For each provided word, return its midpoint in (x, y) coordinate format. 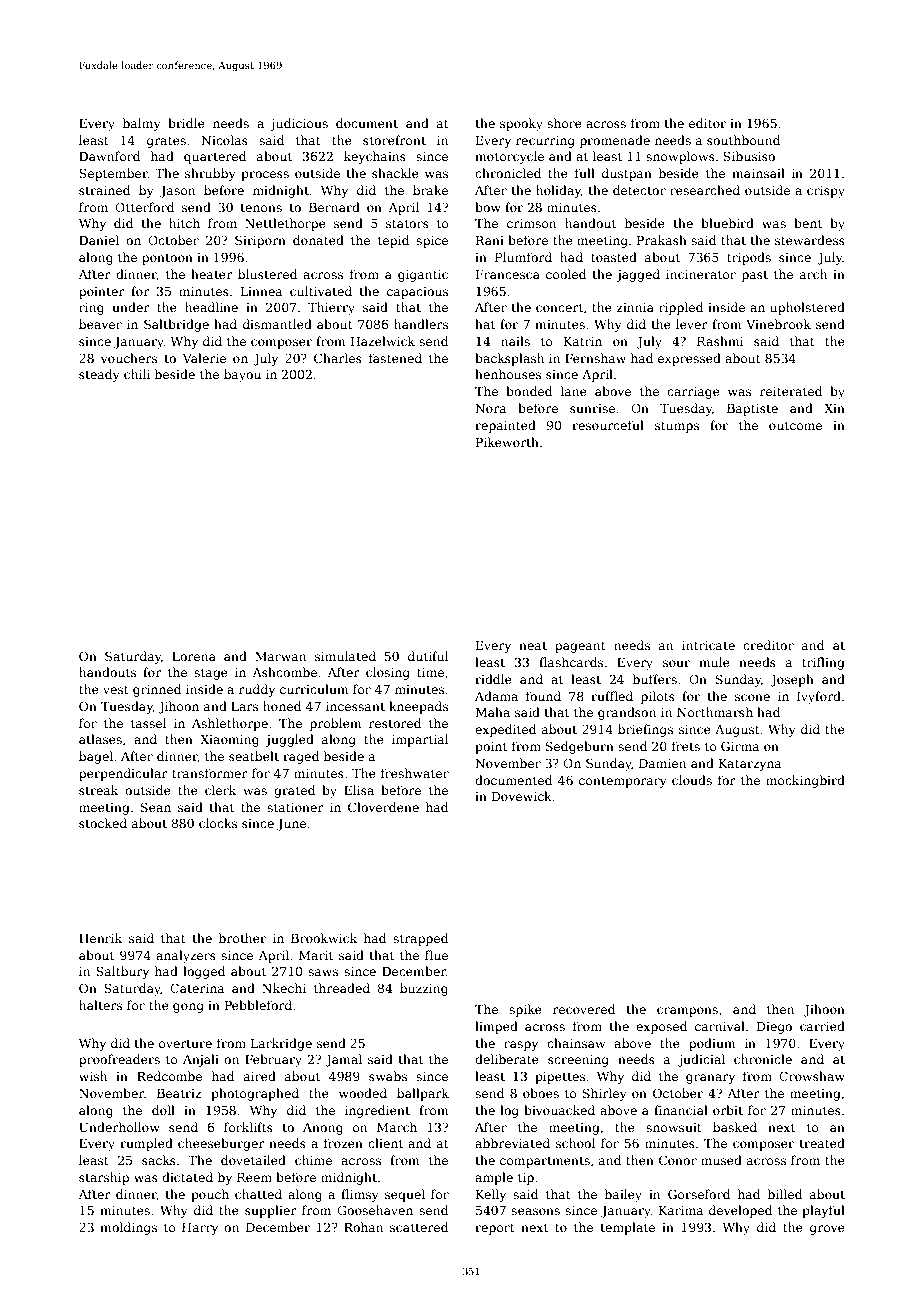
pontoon (167, 259)
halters (100, 1005)
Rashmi (720, 341)
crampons (687, 1012)
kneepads (418, 707)
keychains (375, 157)
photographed (255, 1094)
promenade (615, 141)
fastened (395, 358)
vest (116, 689)
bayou (242, 375)
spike (525, 1010)
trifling (823, 663)
